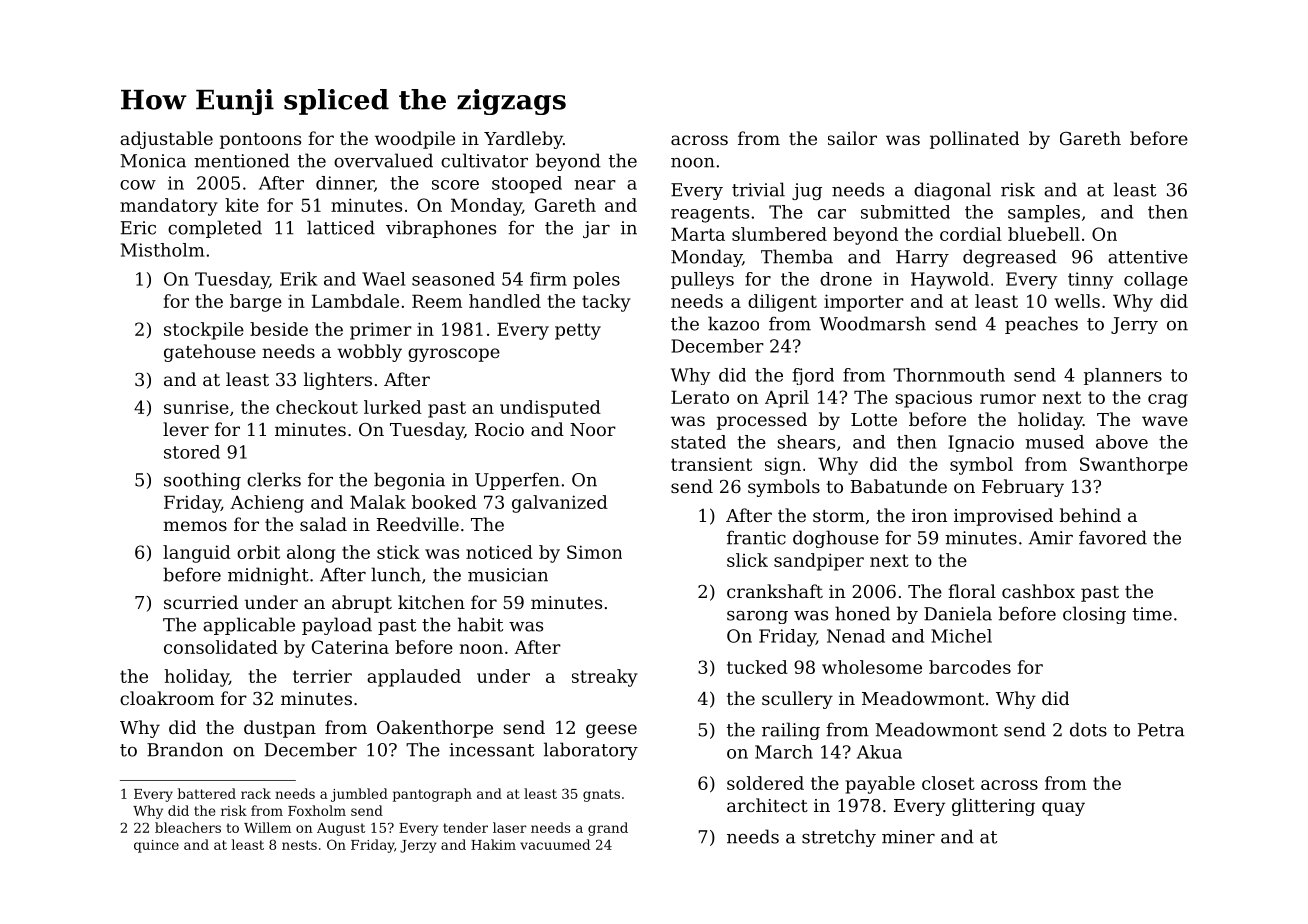 This screenshot has height=924, width=1308. I want to click on jar, so click(596, 229).
